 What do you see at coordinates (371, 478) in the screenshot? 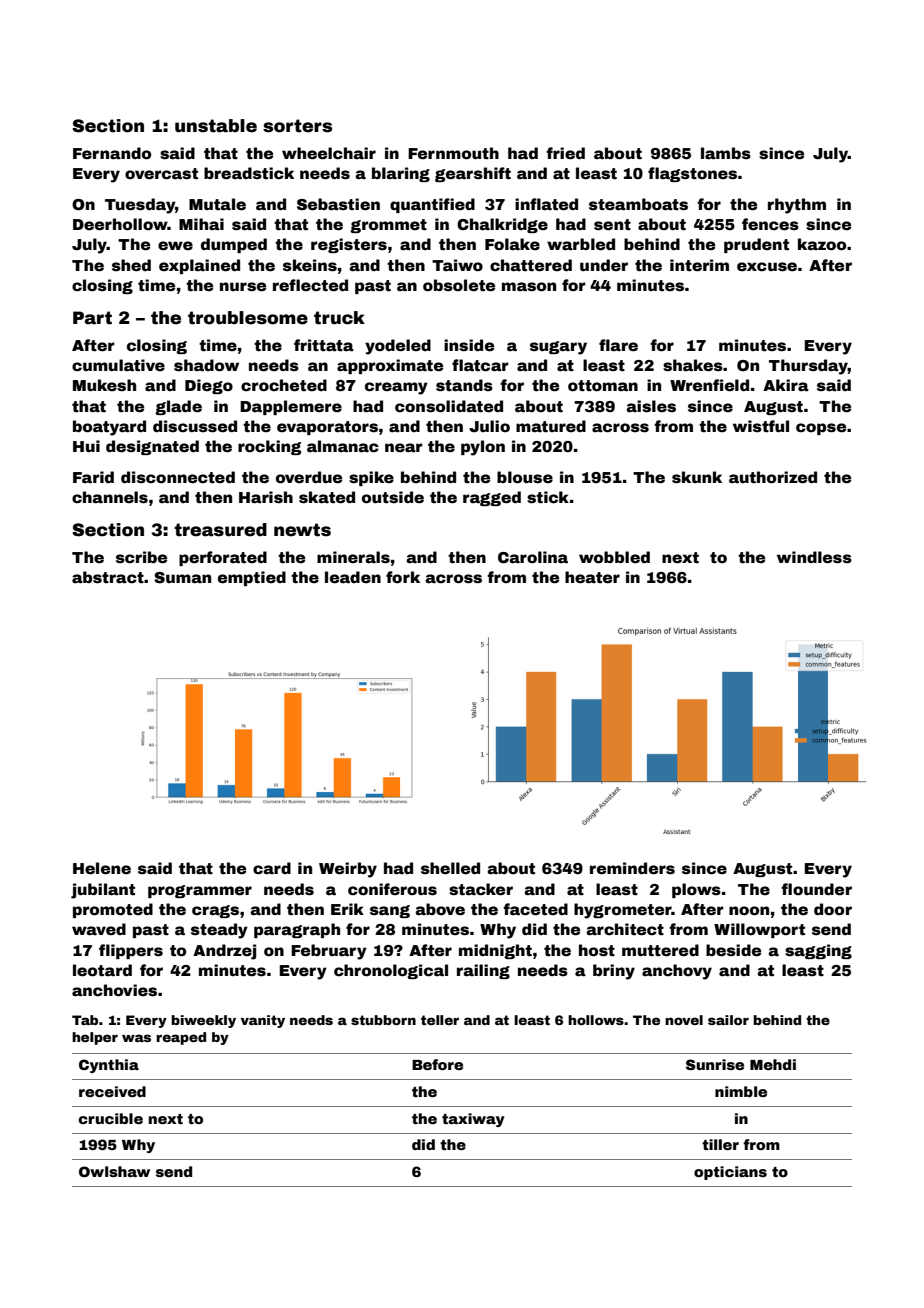
I see `spike` at bounding box center [371, 478].
